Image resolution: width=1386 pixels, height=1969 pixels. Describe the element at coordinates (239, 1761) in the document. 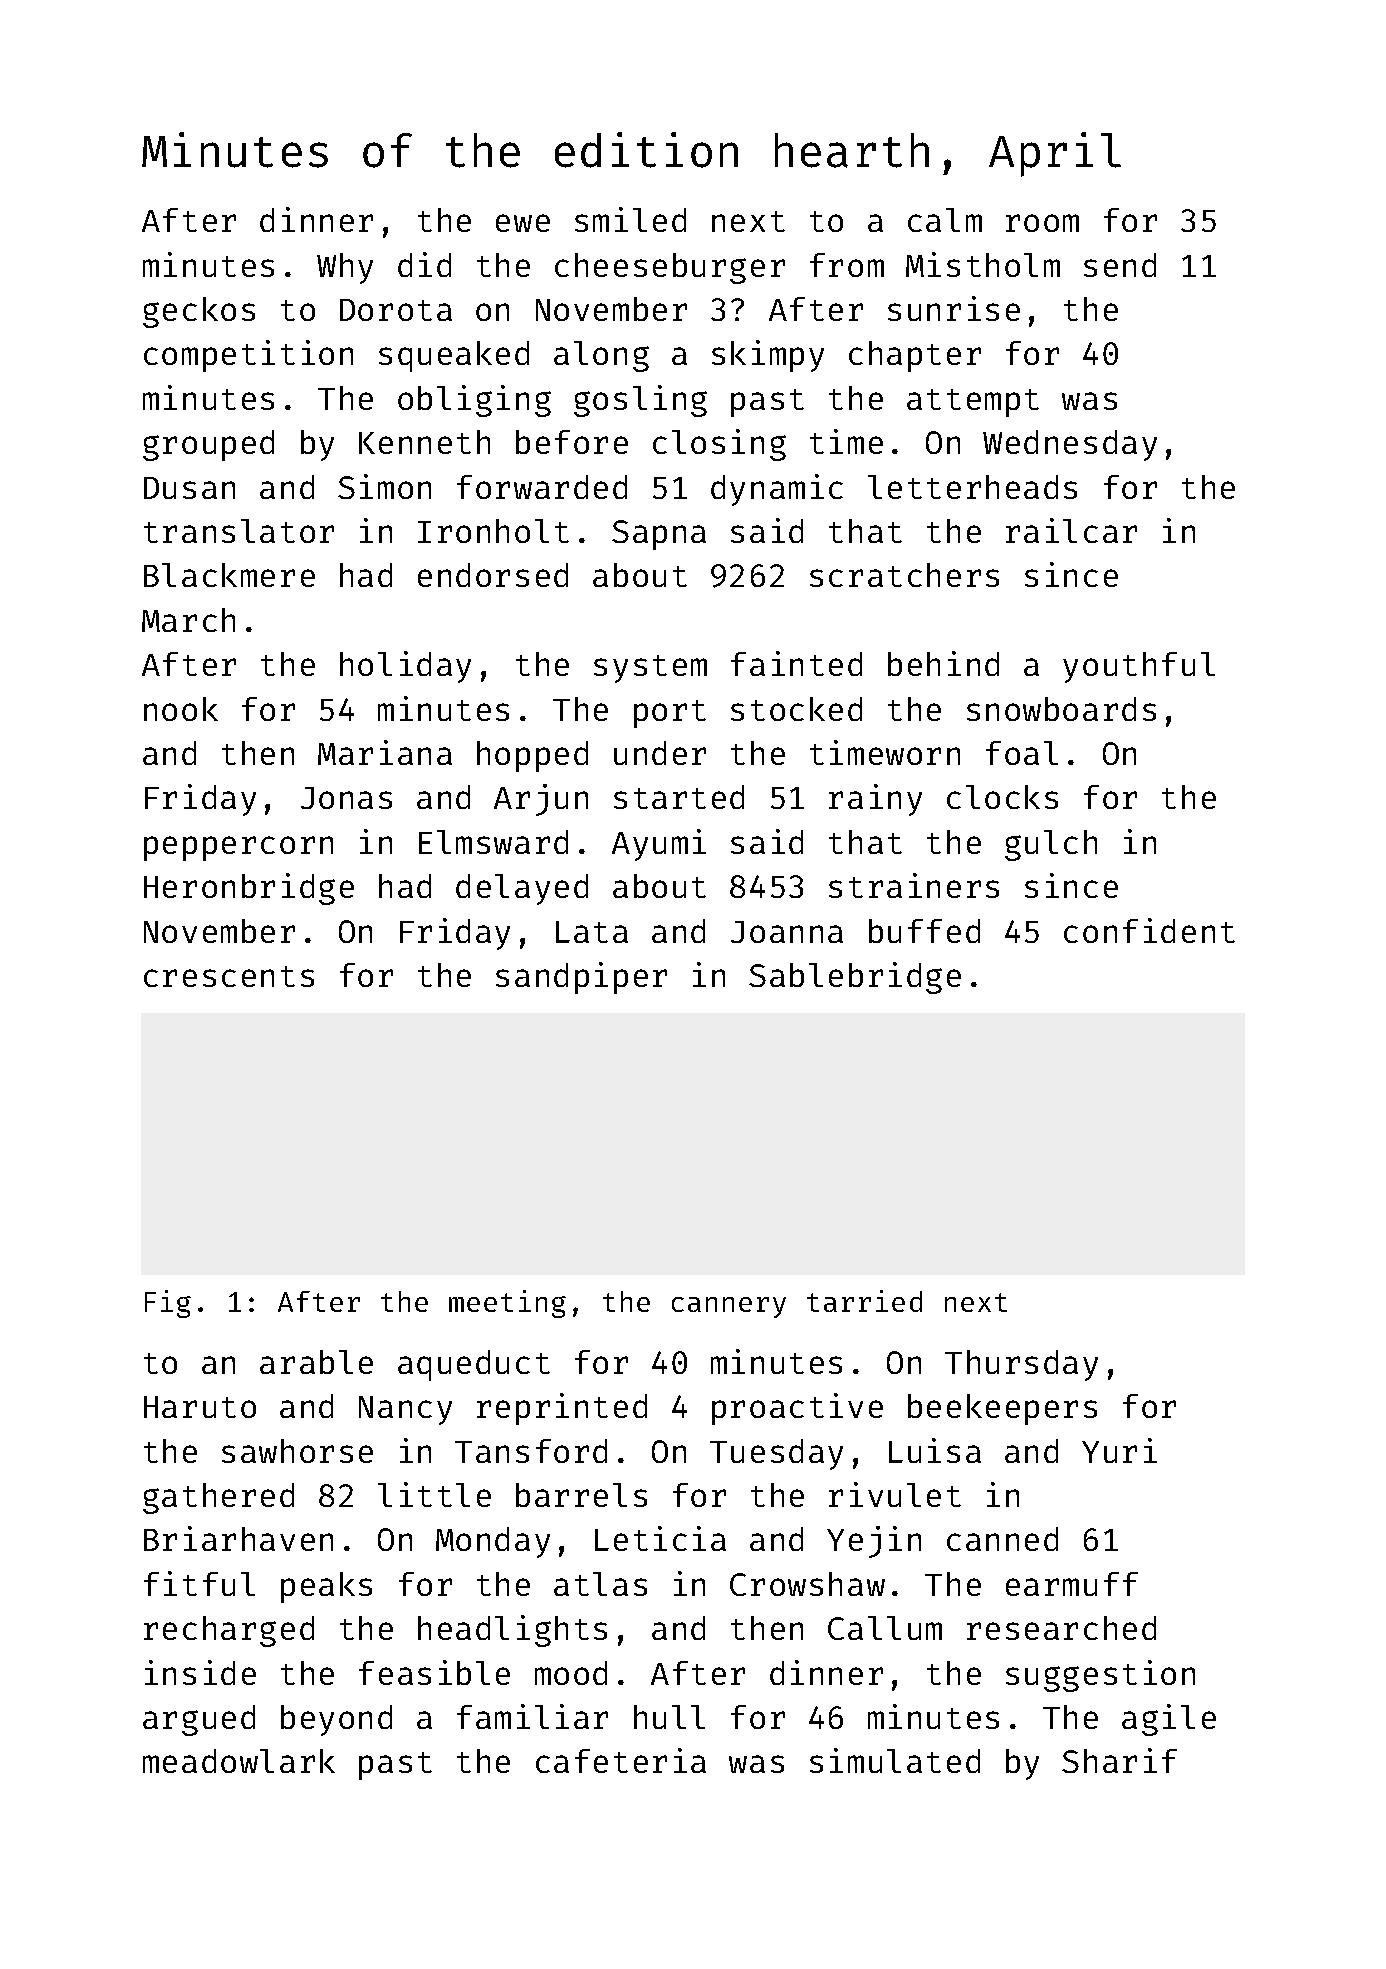

I see `meadowlark` at that location.
